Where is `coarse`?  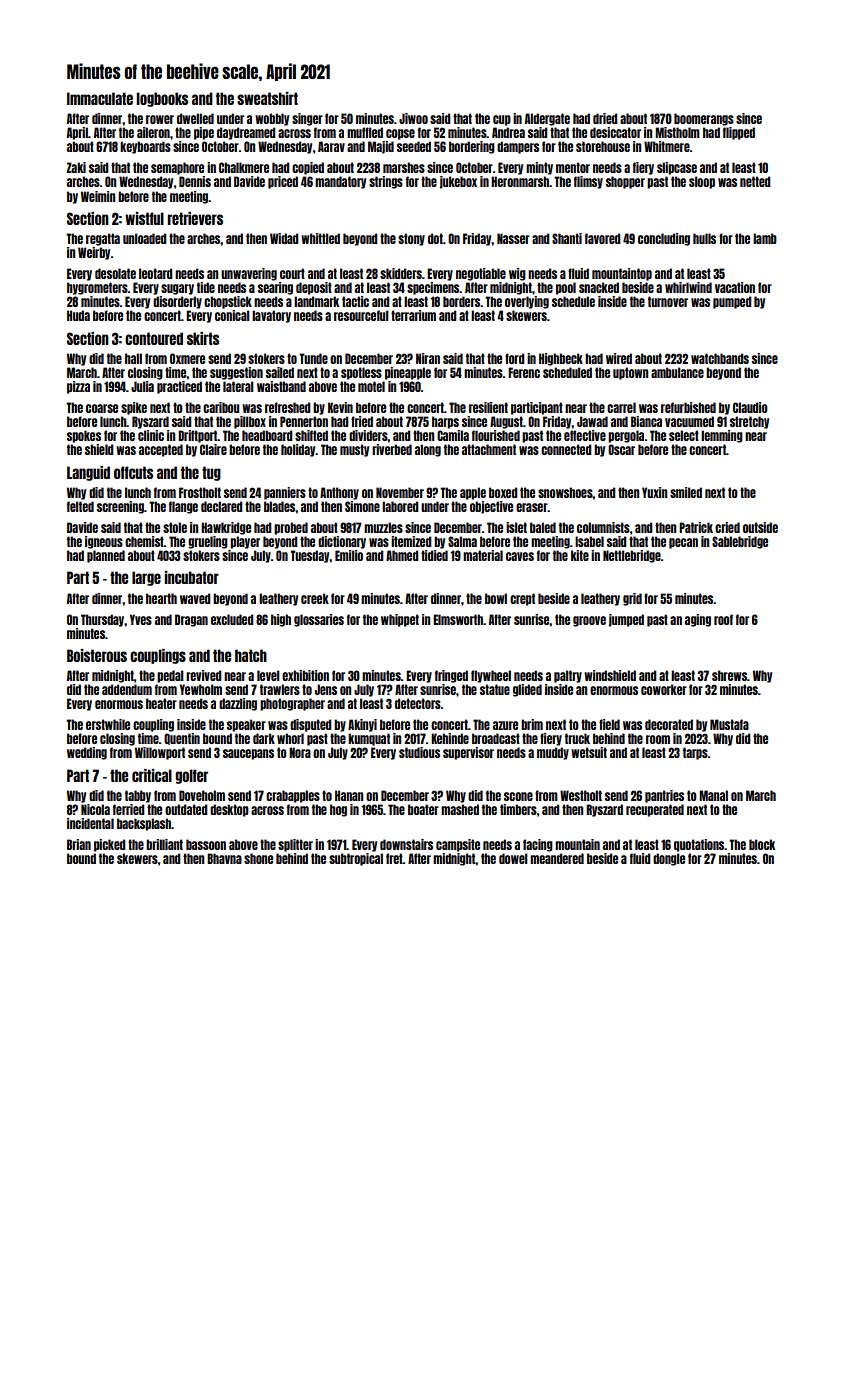 coarse is located at coordinates (102, 408).
